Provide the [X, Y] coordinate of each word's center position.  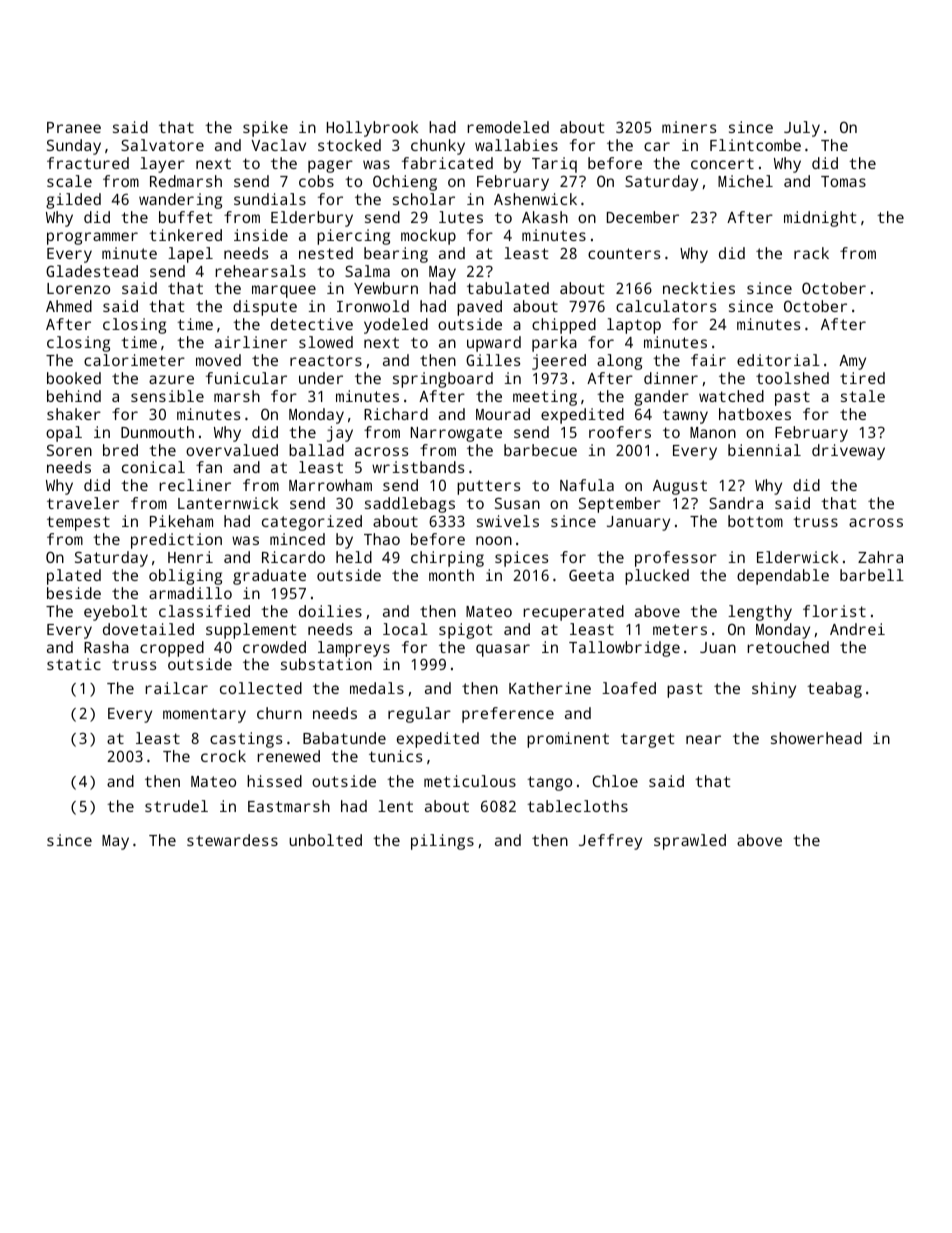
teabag [834, 690]
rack [811, 253]
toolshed [792, 378]
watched [731, 396]
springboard [443, 380]
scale [69, 181]
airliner [251, 342]
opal [64, 434]
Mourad [503, 414]
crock [223, 756]
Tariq [554, 165]
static [74, 664]
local [405, 629]
